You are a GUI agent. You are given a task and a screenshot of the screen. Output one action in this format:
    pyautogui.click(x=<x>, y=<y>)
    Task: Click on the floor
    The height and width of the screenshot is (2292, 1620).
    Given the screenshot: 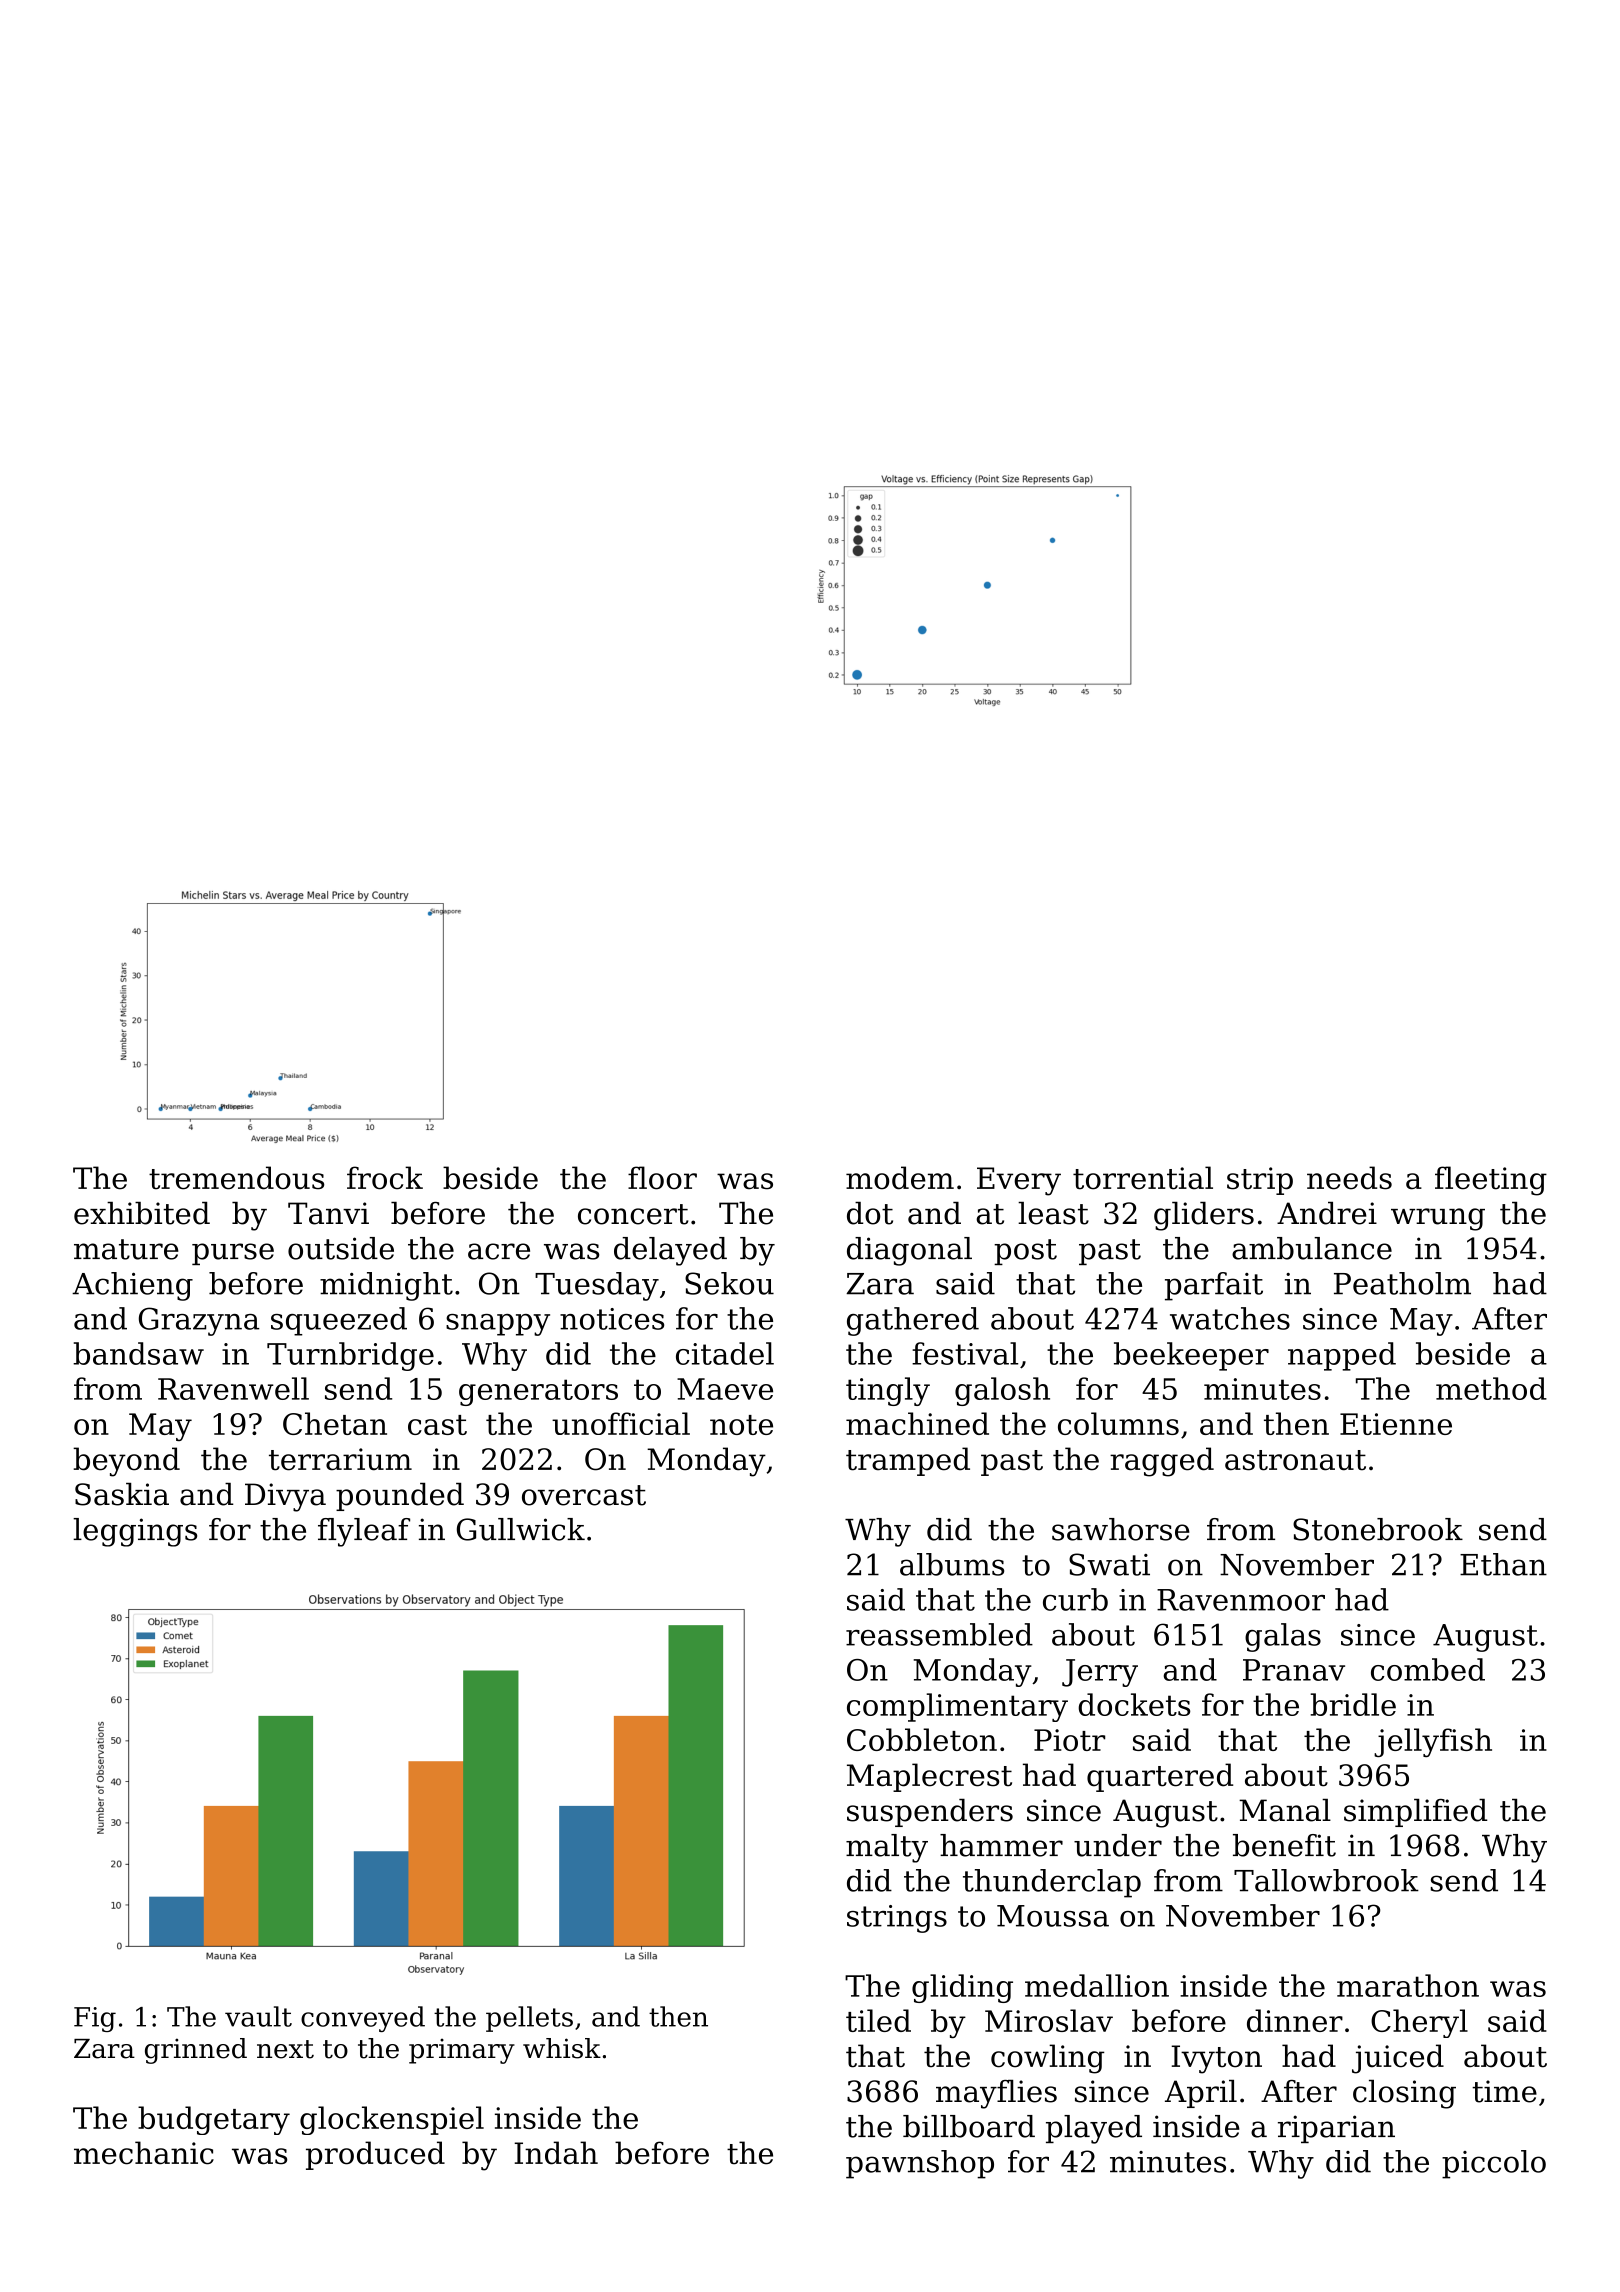 What is the action you would take?
    pyautogui.click(x=662, y=1178)
